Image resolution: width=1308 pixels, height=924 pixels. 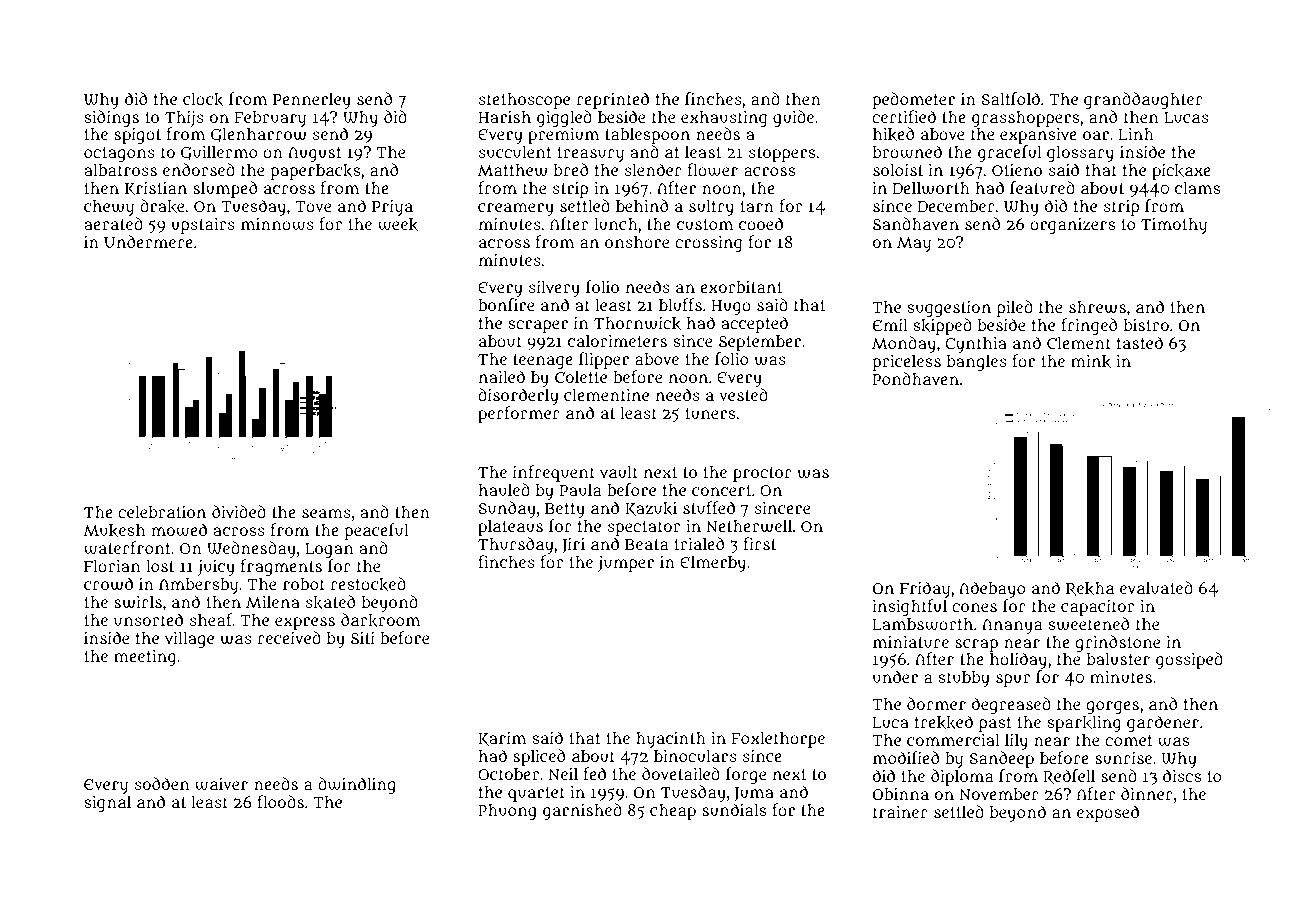 I want to click on cheap, so click(x=673, y=812).
